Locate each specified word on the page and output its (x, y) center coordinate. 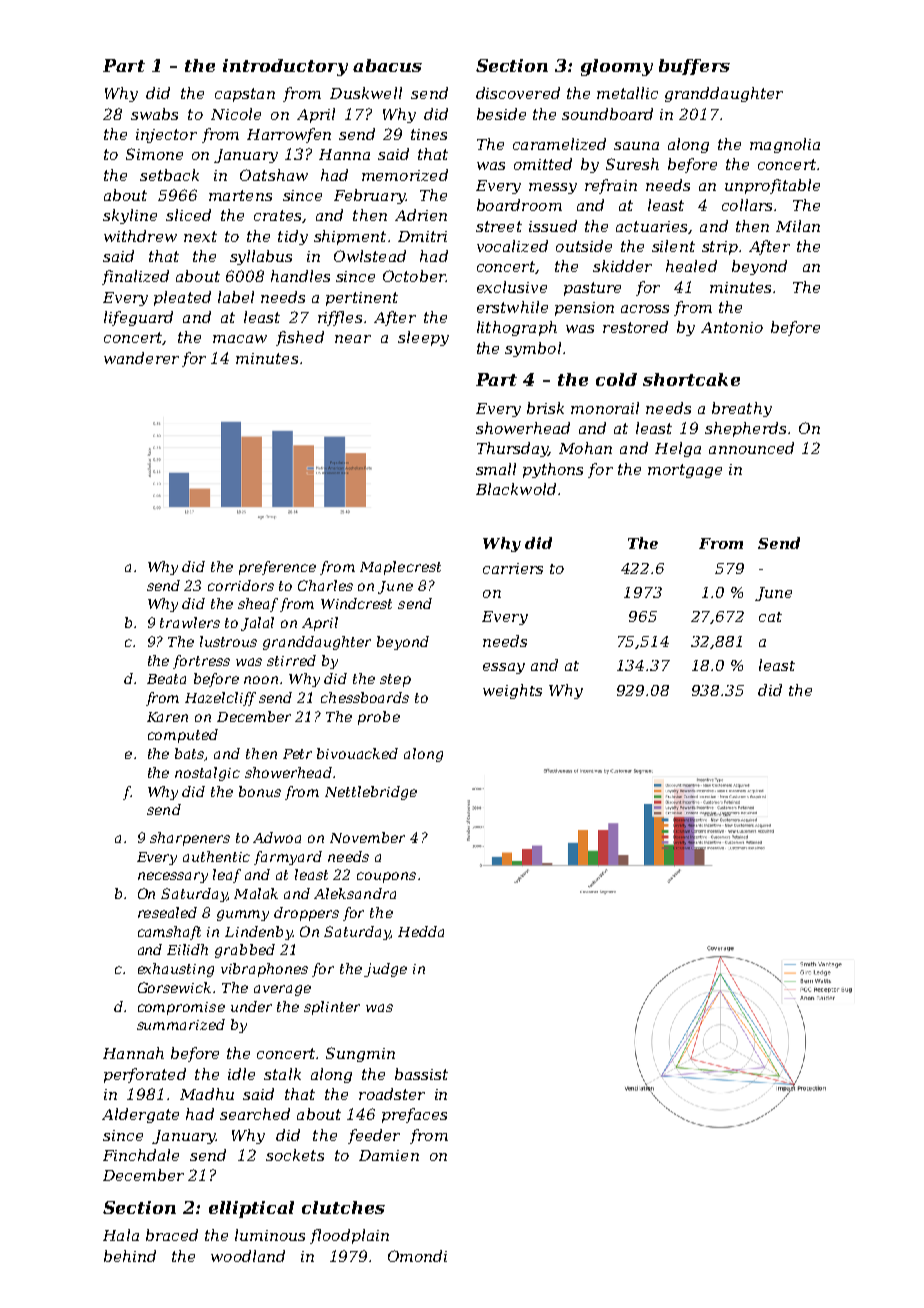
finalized (135, 277)
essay (504, 668)
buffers (694, 67)
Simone (154, 154)
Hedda (421, 931)
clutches (343, 1207)
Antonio (732, 327)
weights (512, 691)
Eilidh (187, 949)
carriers (513, 568)
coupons (386, 877)
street (499, 226)
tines (429, 134)
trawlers (190, 622)
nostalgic (207, 774)
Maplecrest (400, 568)
